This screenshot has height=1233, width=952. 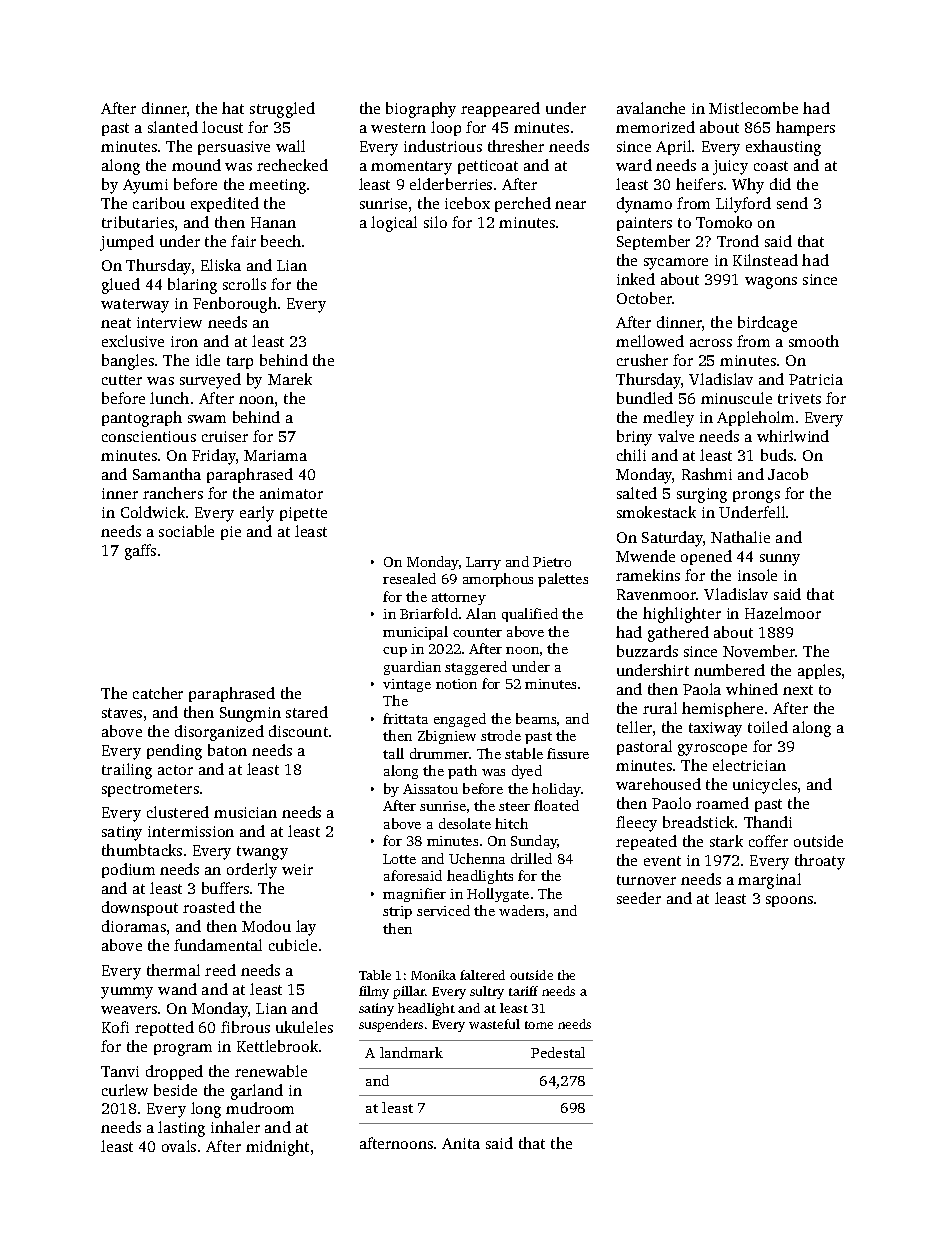 I want to click on locust, so click(x=222, y=127).
